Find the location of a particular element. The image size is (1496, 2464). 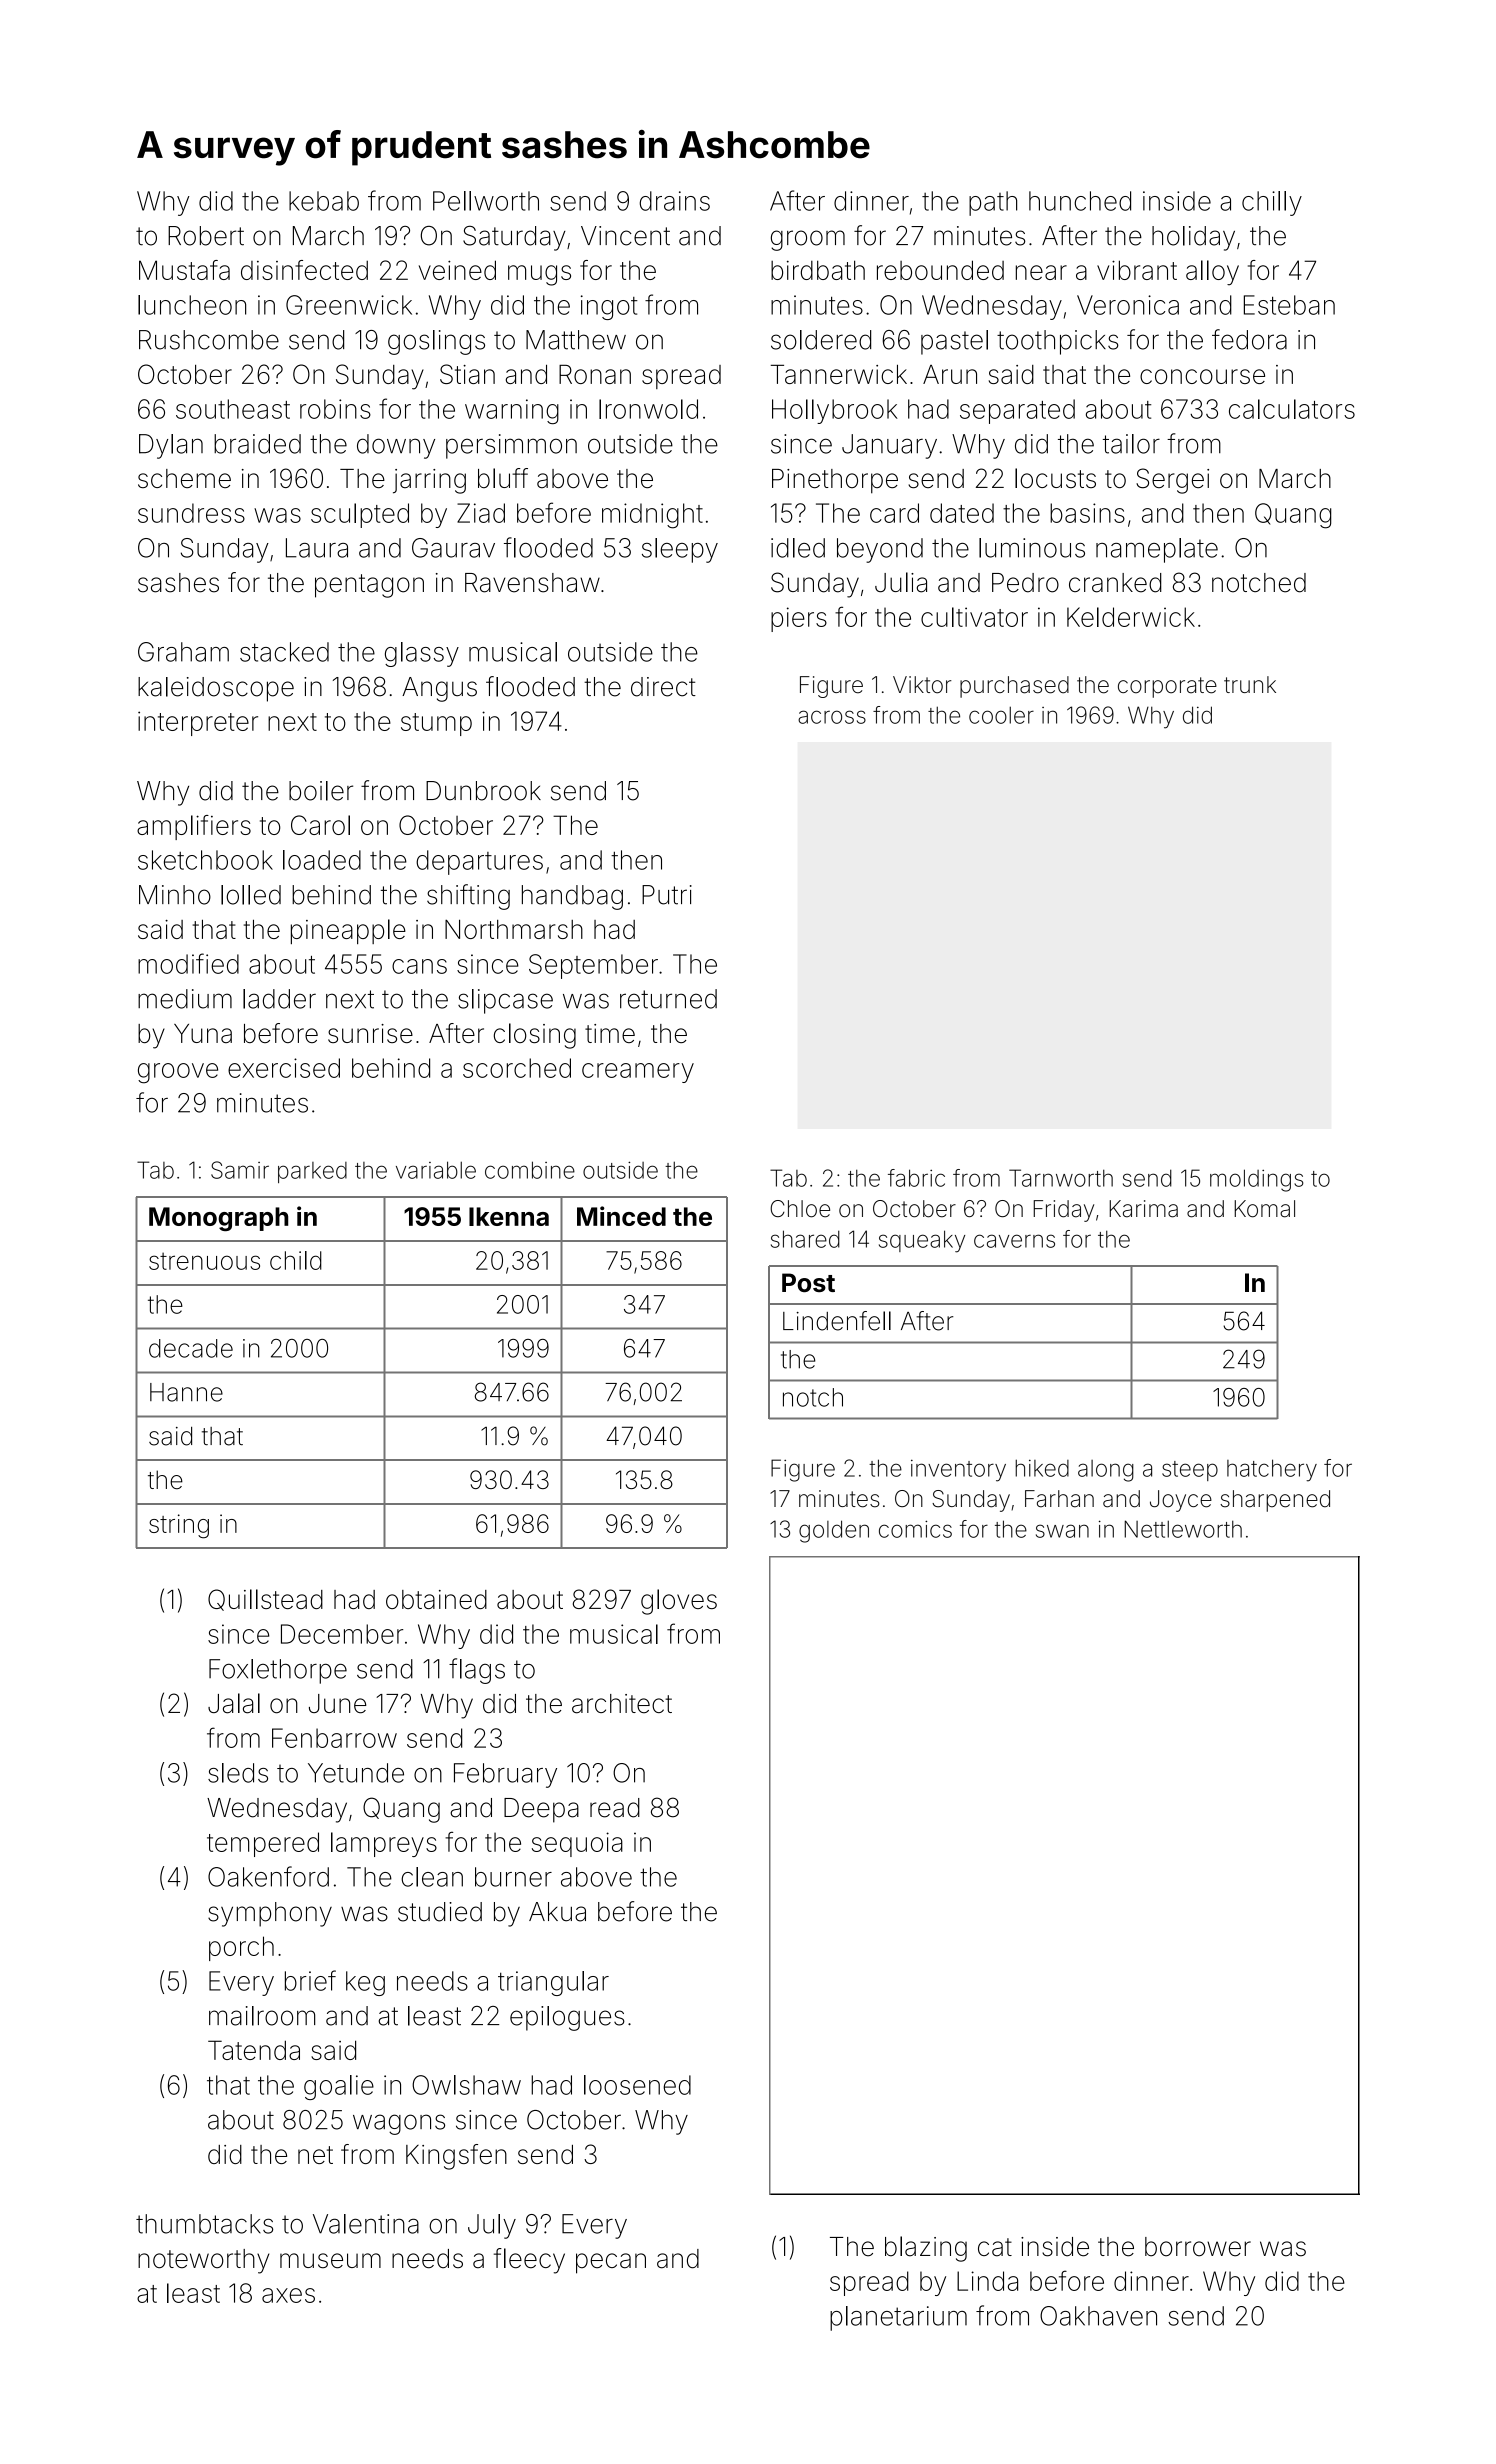

axes is located at coordinates (288, 2295).
